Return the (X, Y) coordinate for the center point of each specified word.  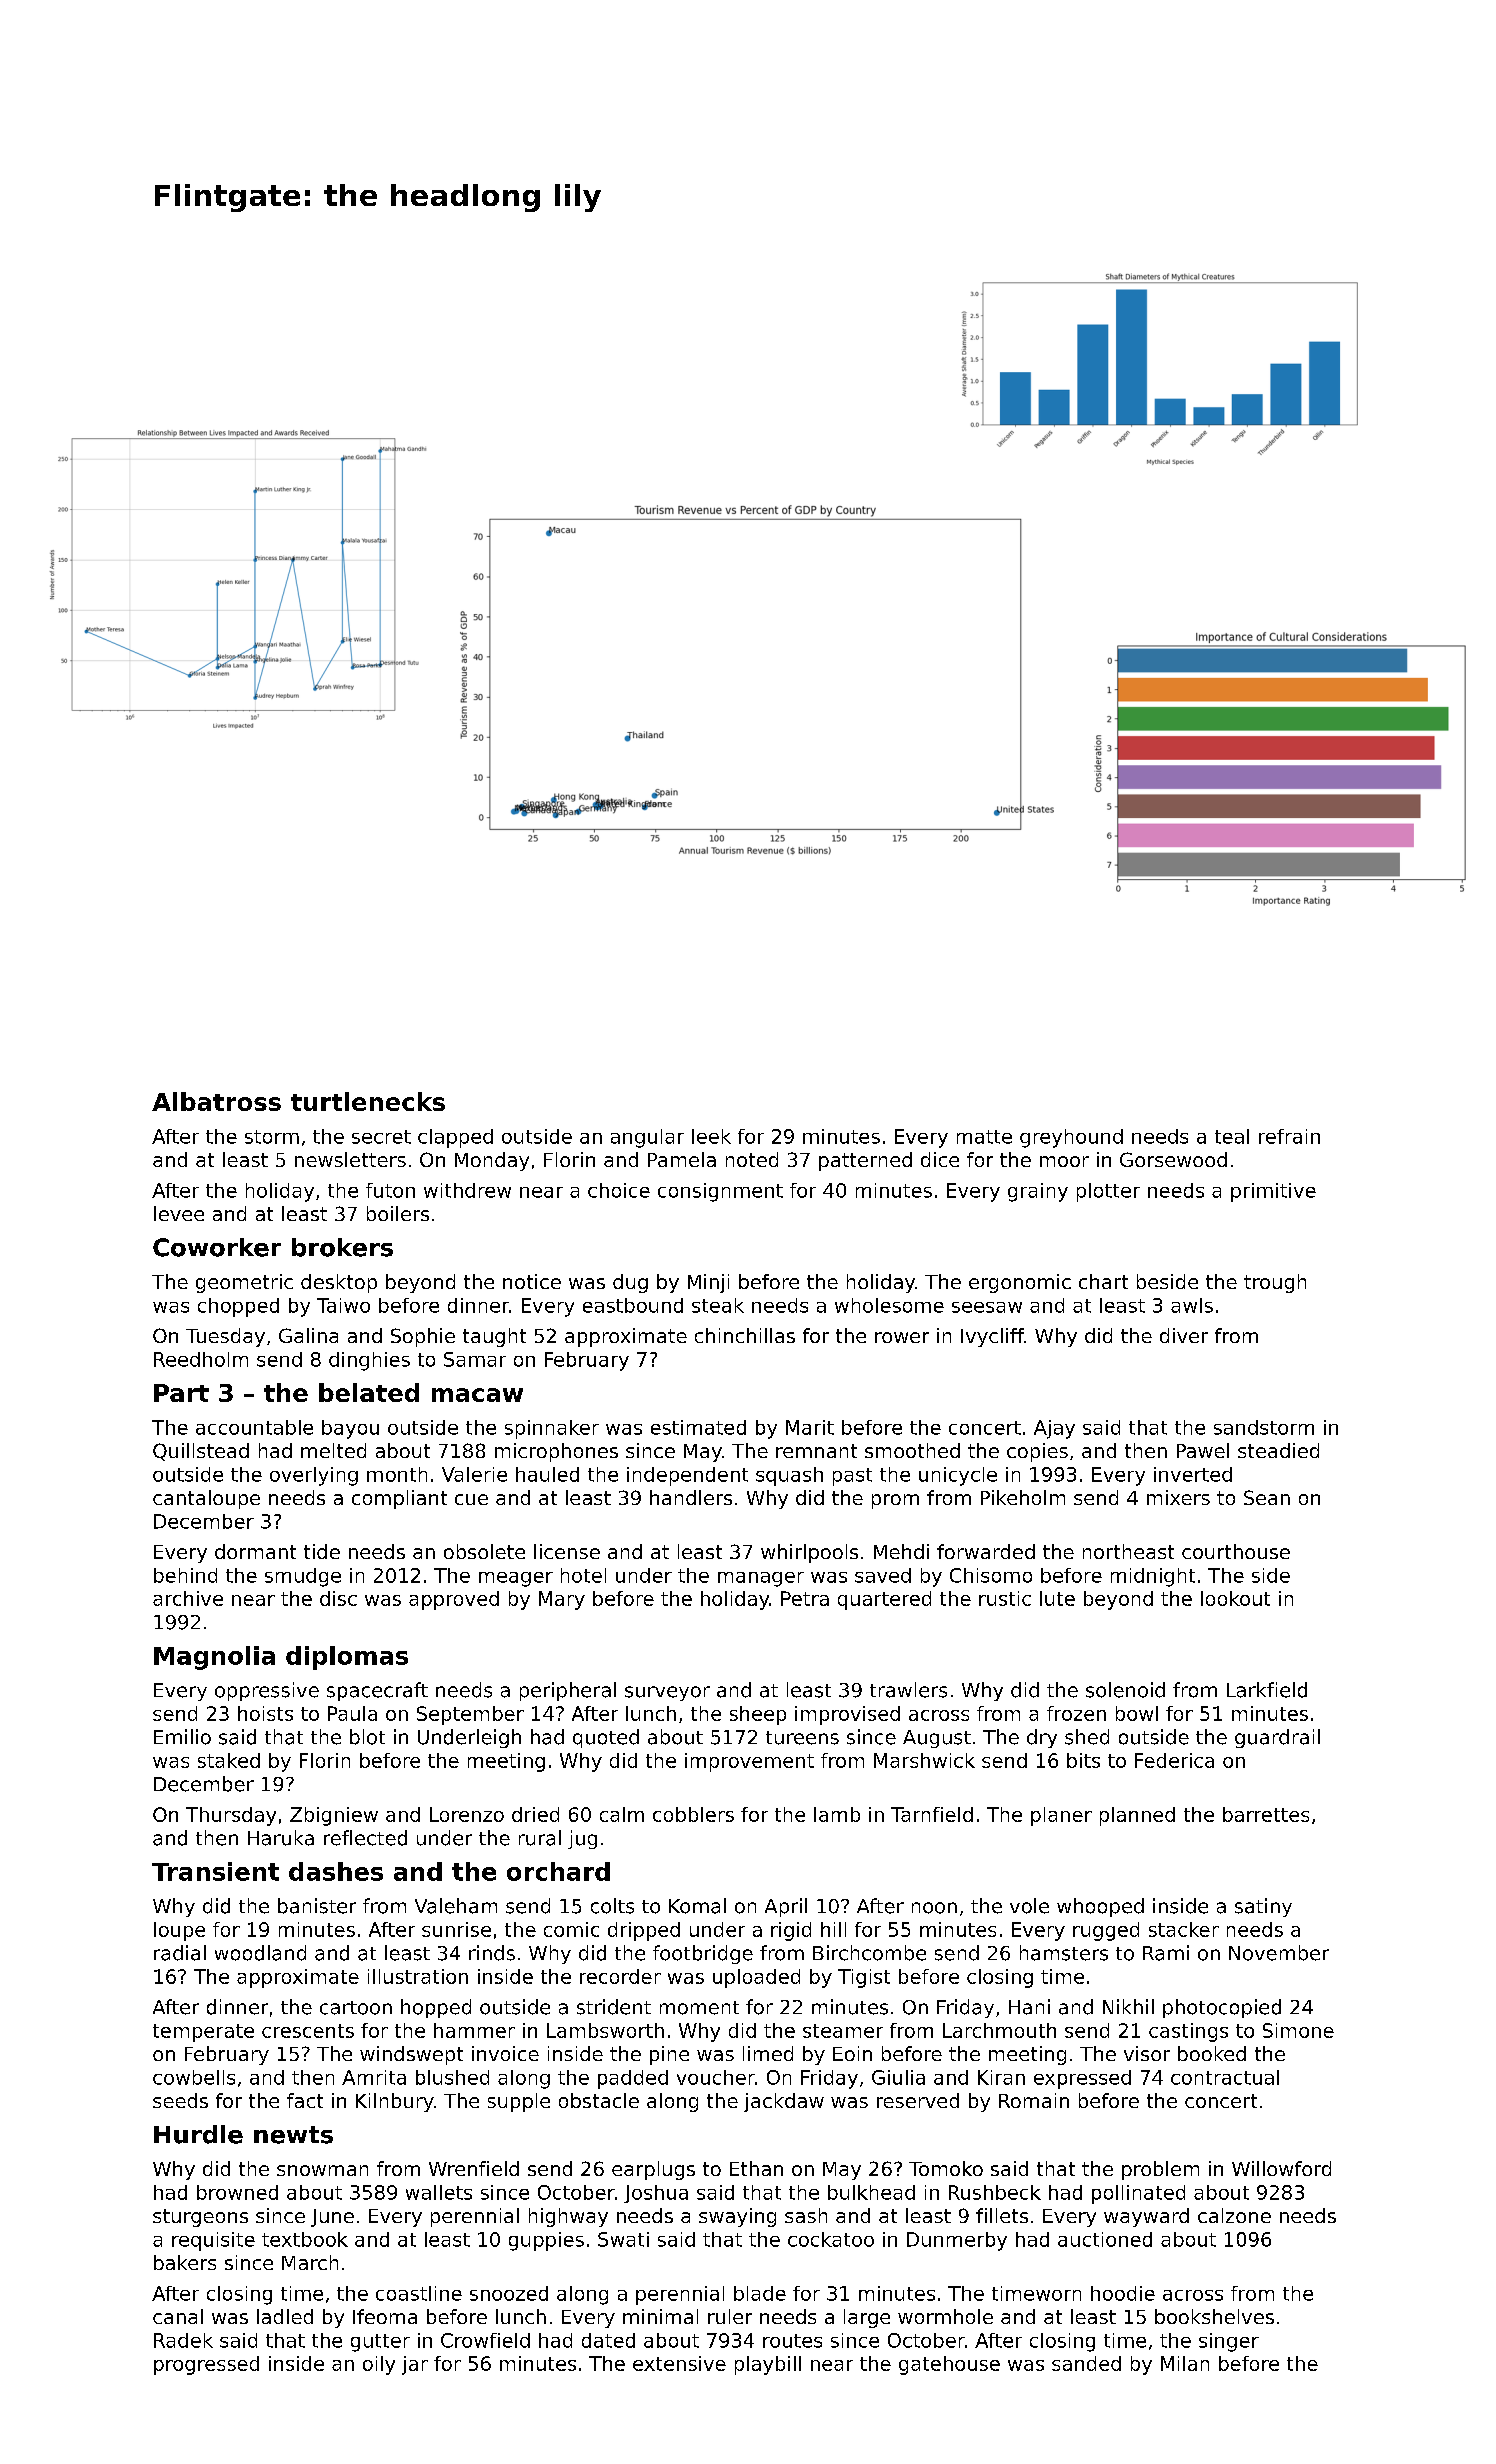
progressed (206, 2365)
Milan (1185, 2363)
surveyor (667, 1693)
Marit (810, 1427)
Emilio (182, 1737)
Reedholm (201, 1359)
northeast (1128, 1551)
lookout (1235, 1598)
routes (792, 2341)
